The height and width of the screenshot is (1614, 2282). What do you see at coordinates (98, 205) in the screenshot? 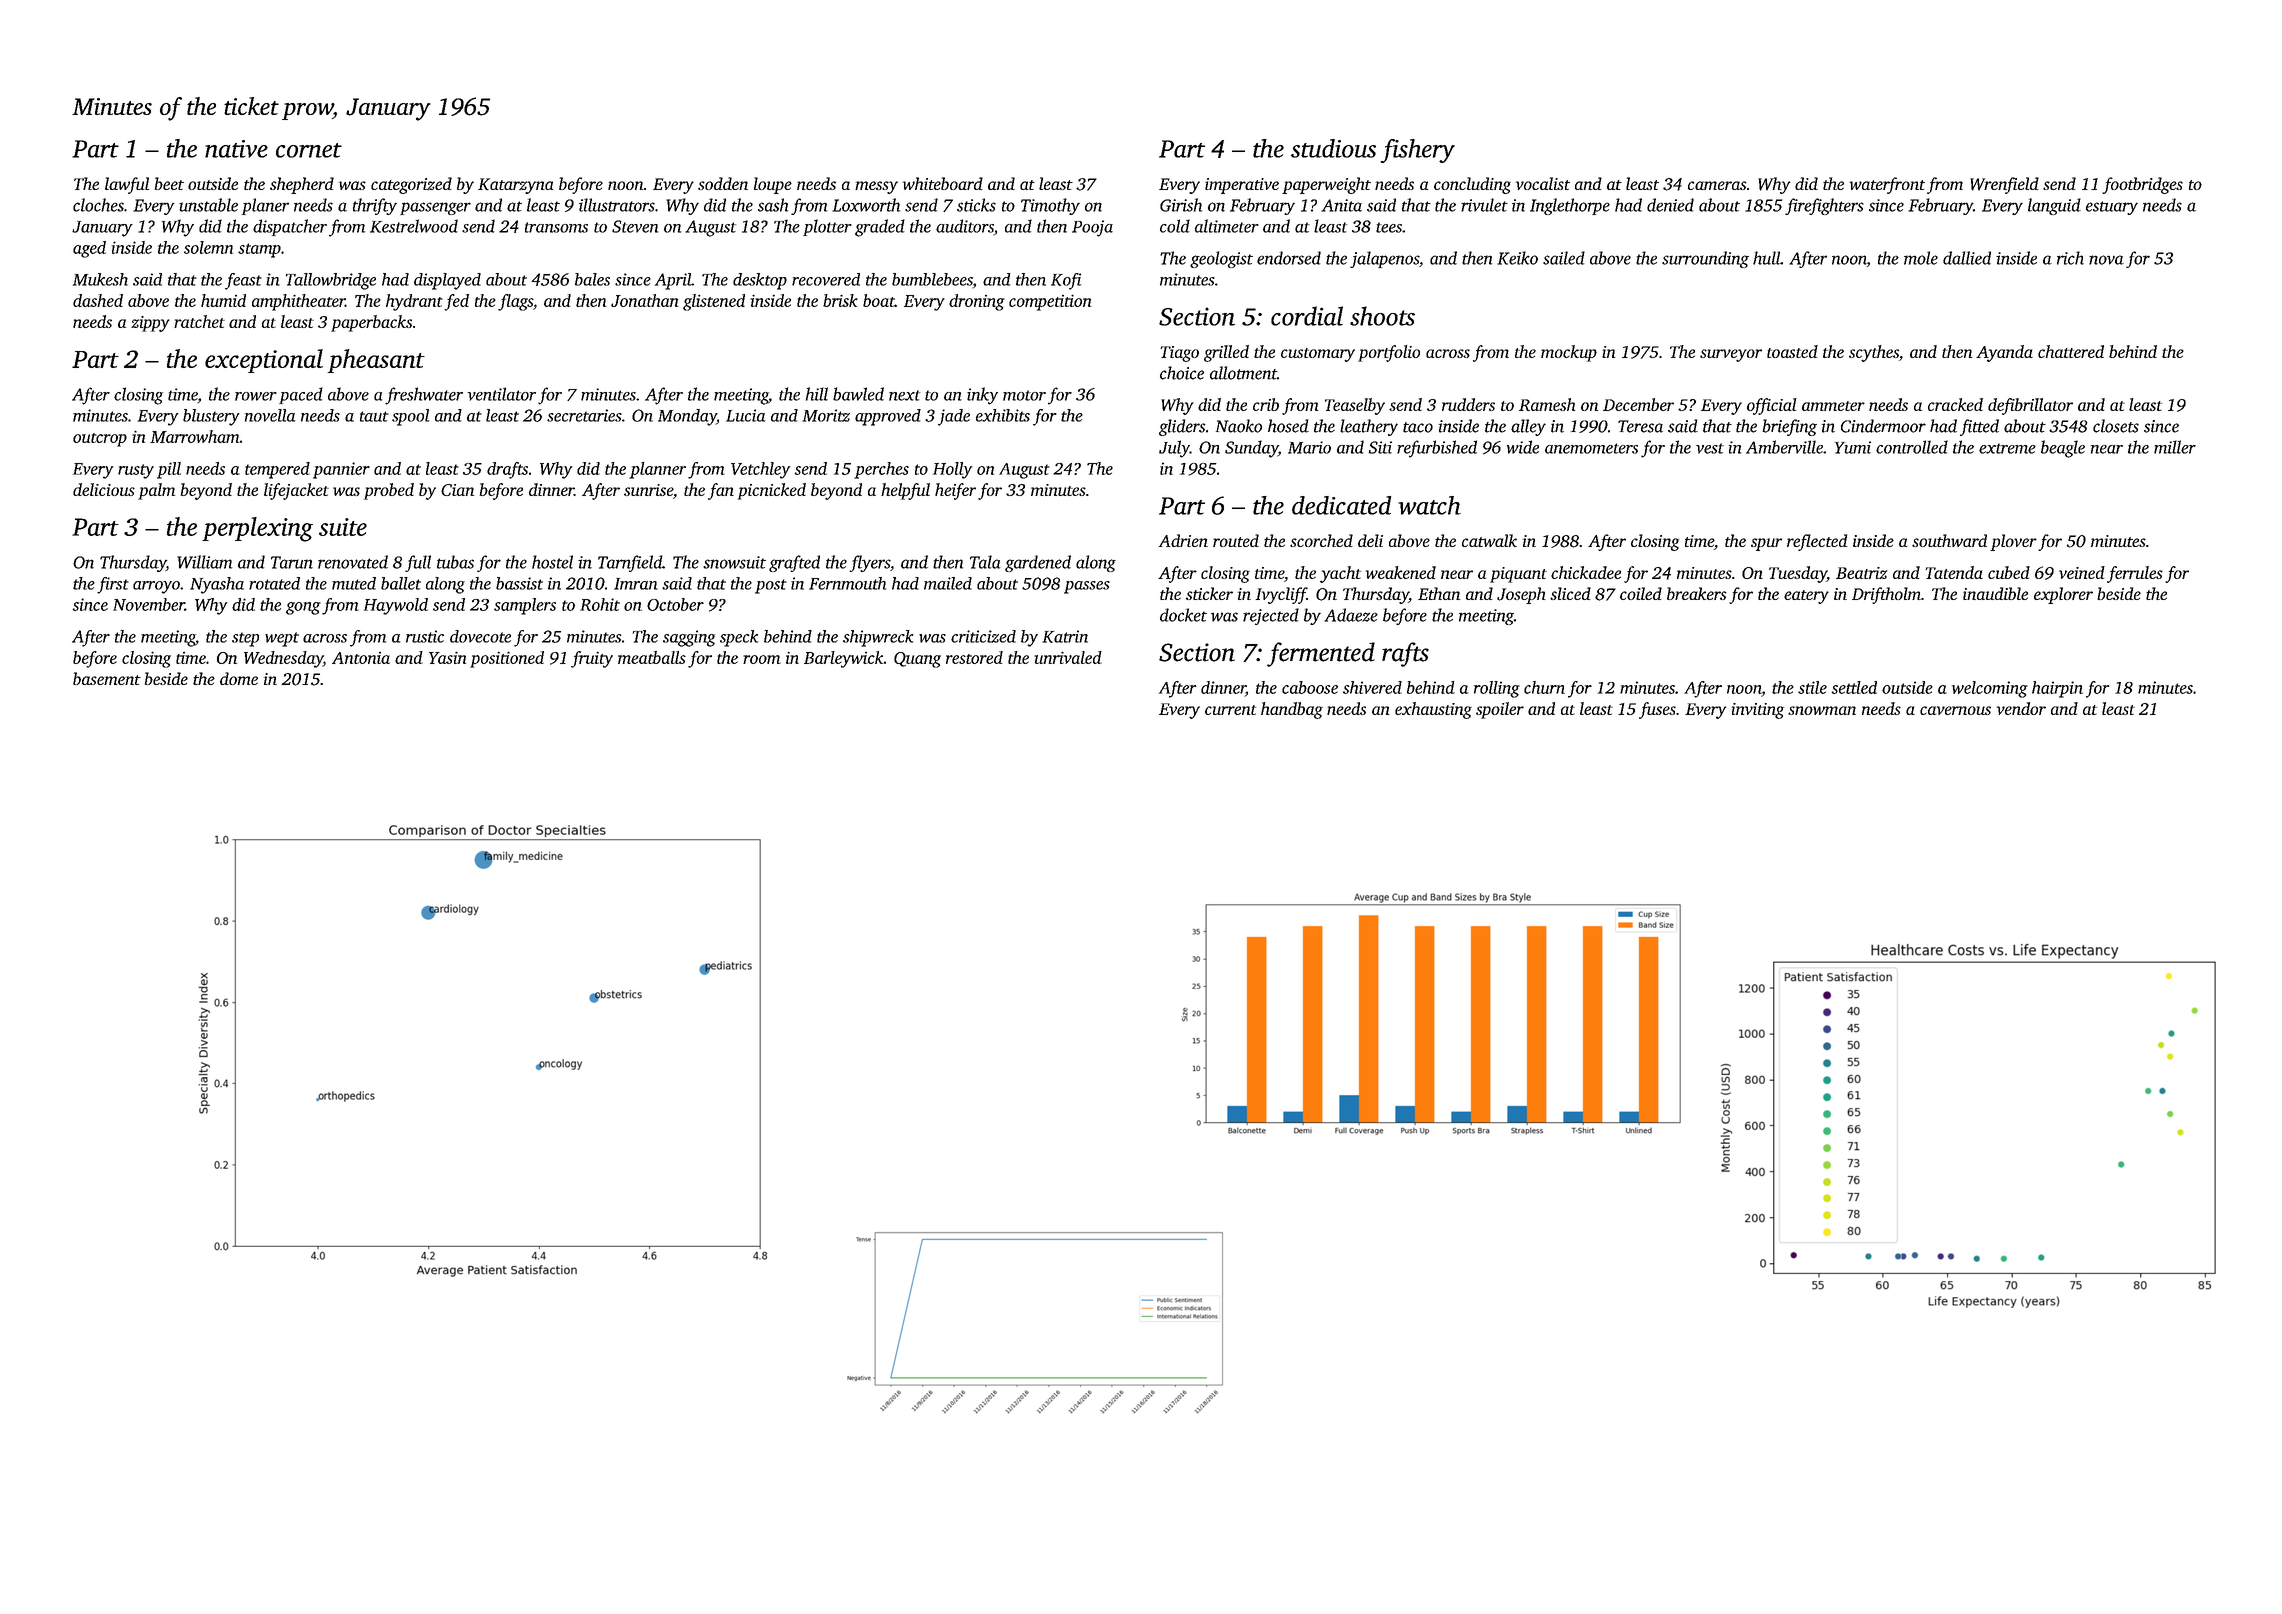
I see `cloches` at bounding box center [98, 205].
